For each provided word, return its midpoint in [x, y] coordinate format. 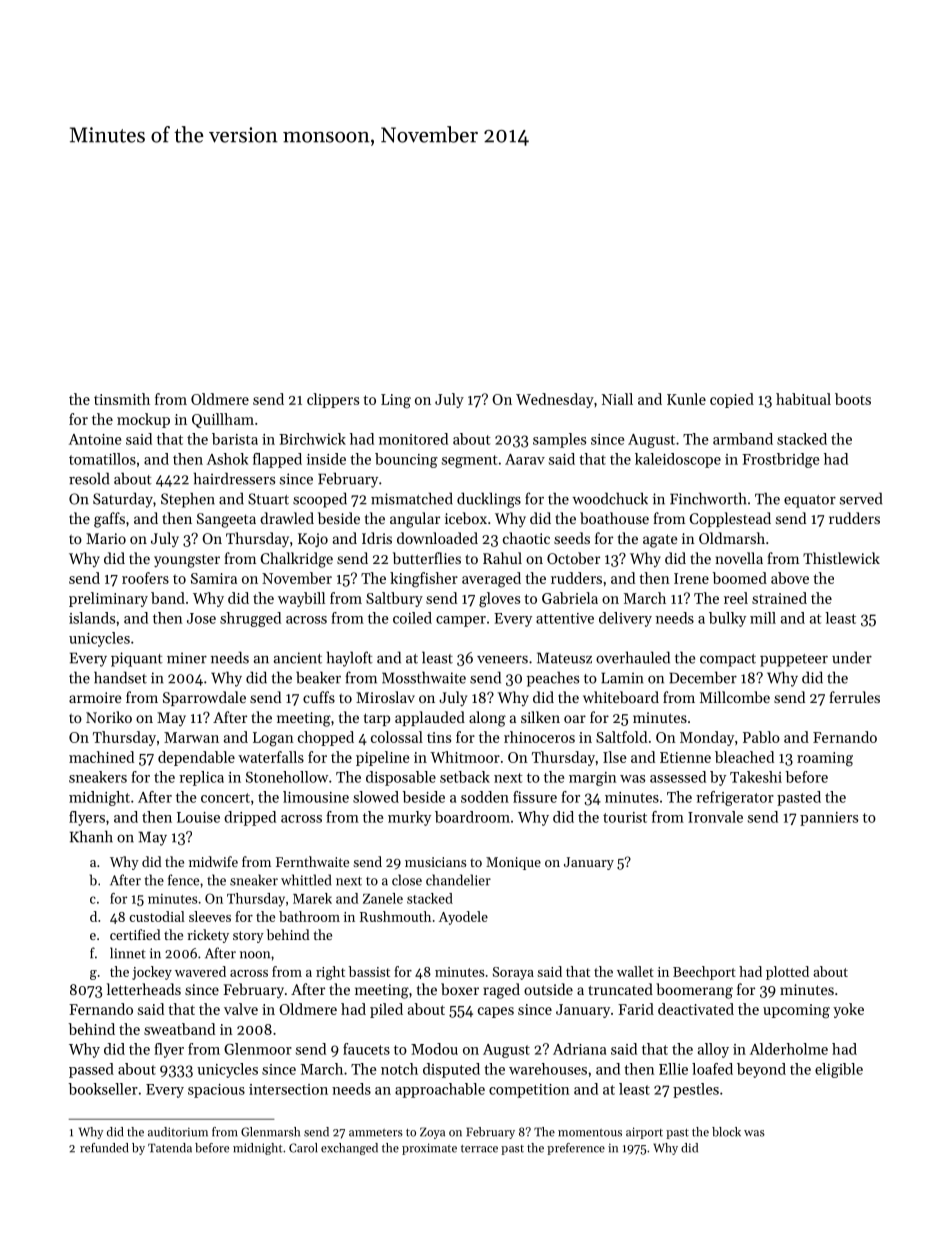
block [726, 1132]
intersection [288, 1089]
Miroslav [385, 697]
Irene [691, 578]
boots [853, 399]
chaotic [526, 538]
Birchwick [312, 439]
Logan [273, 739]
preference [576, 1149]
